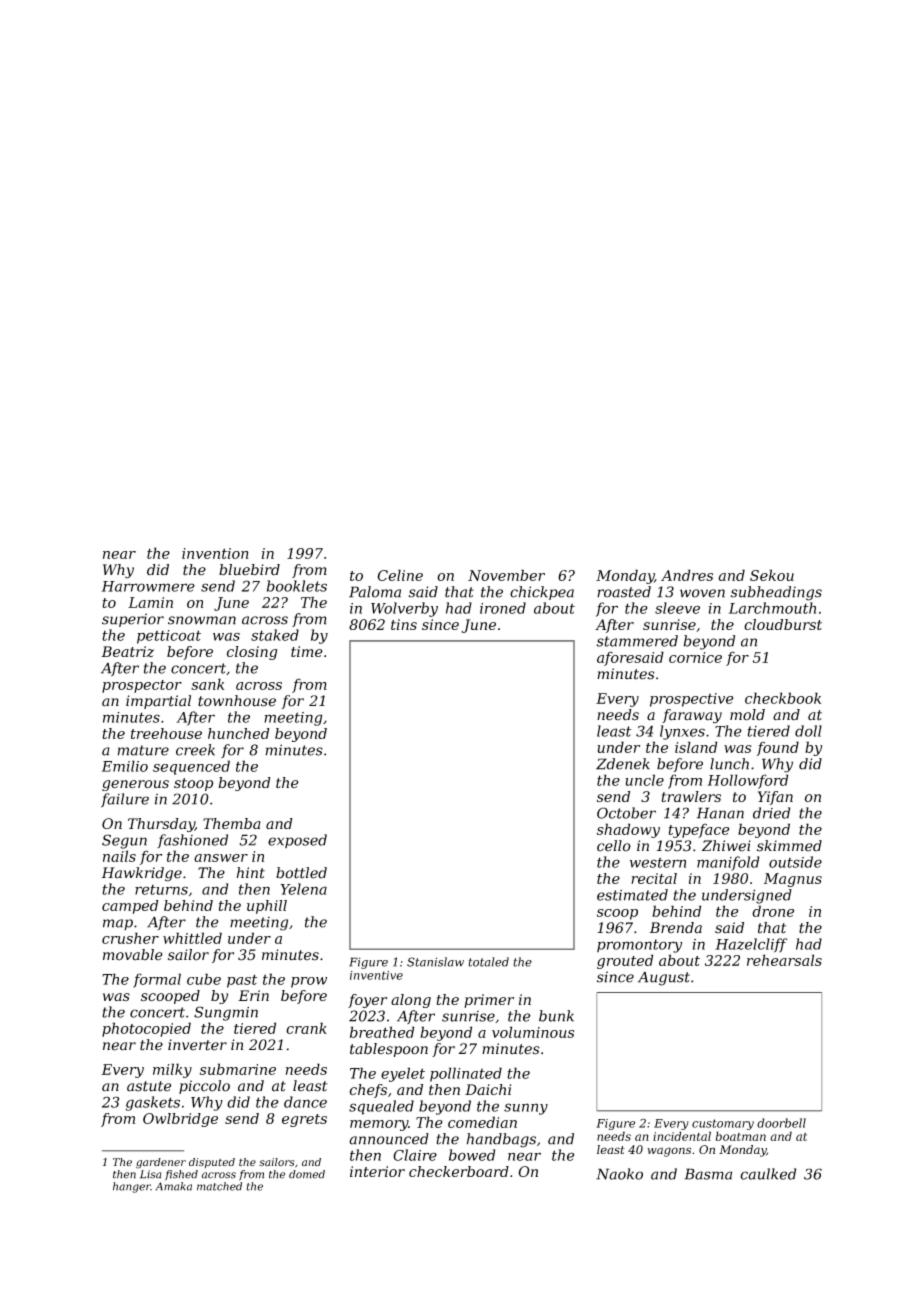 This document has height=1308, width=924. Describe the element at coordinates (219, 1186) in the document. I see `matched` at that location.
